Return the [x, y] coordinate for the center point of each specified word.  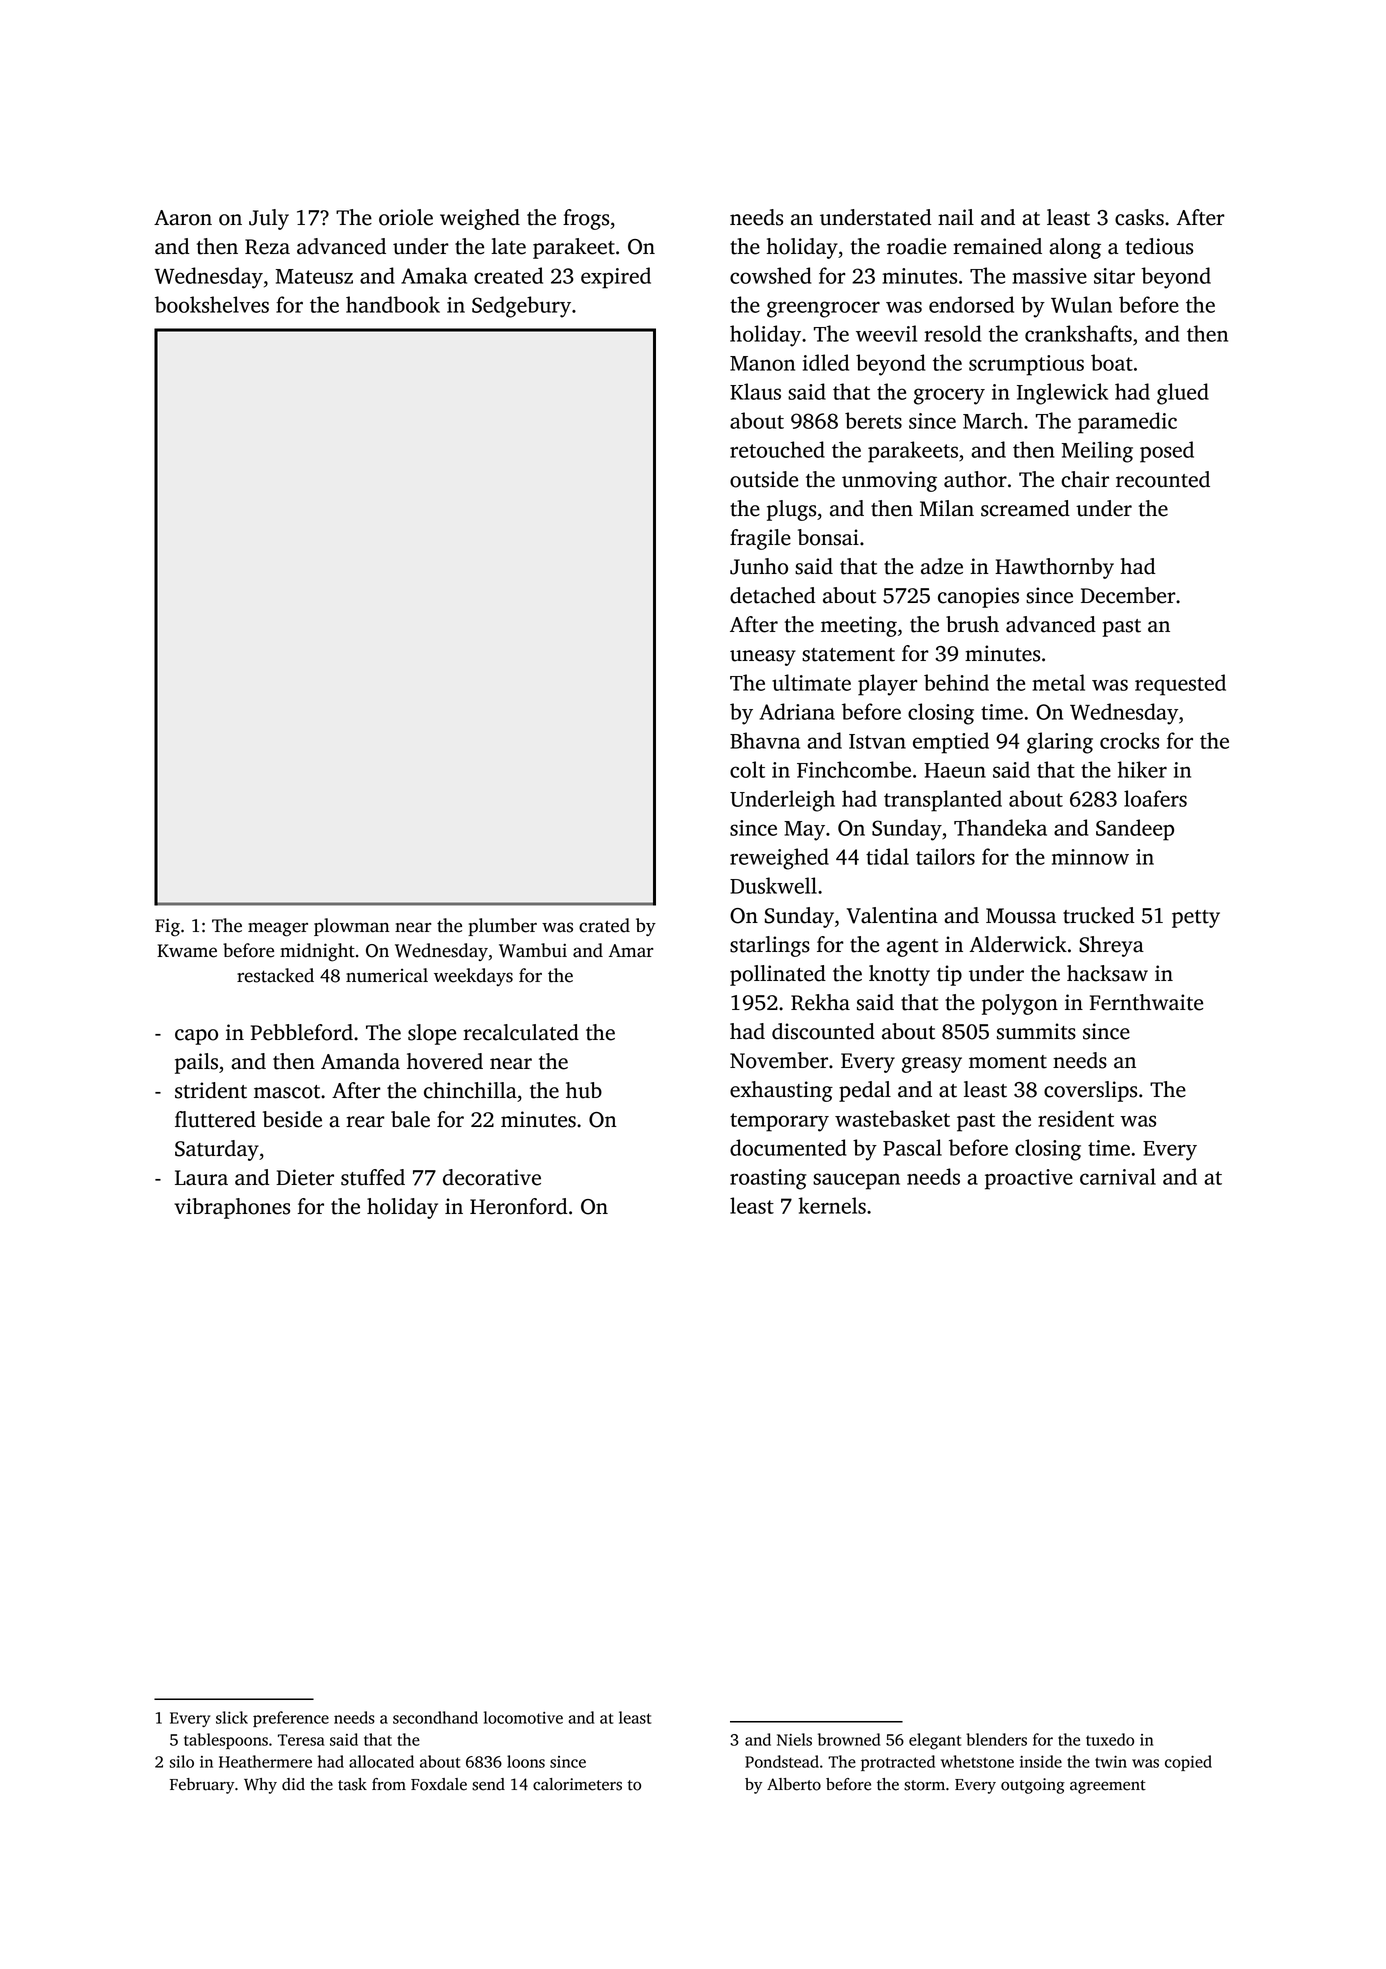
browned [849, 1739]
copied [1188, 1763]
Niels [794, 1739]
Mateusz [314, 276]
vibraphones [232, 1208]
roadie [916, 246]
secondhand [435, 1717]
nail [956, 217]
